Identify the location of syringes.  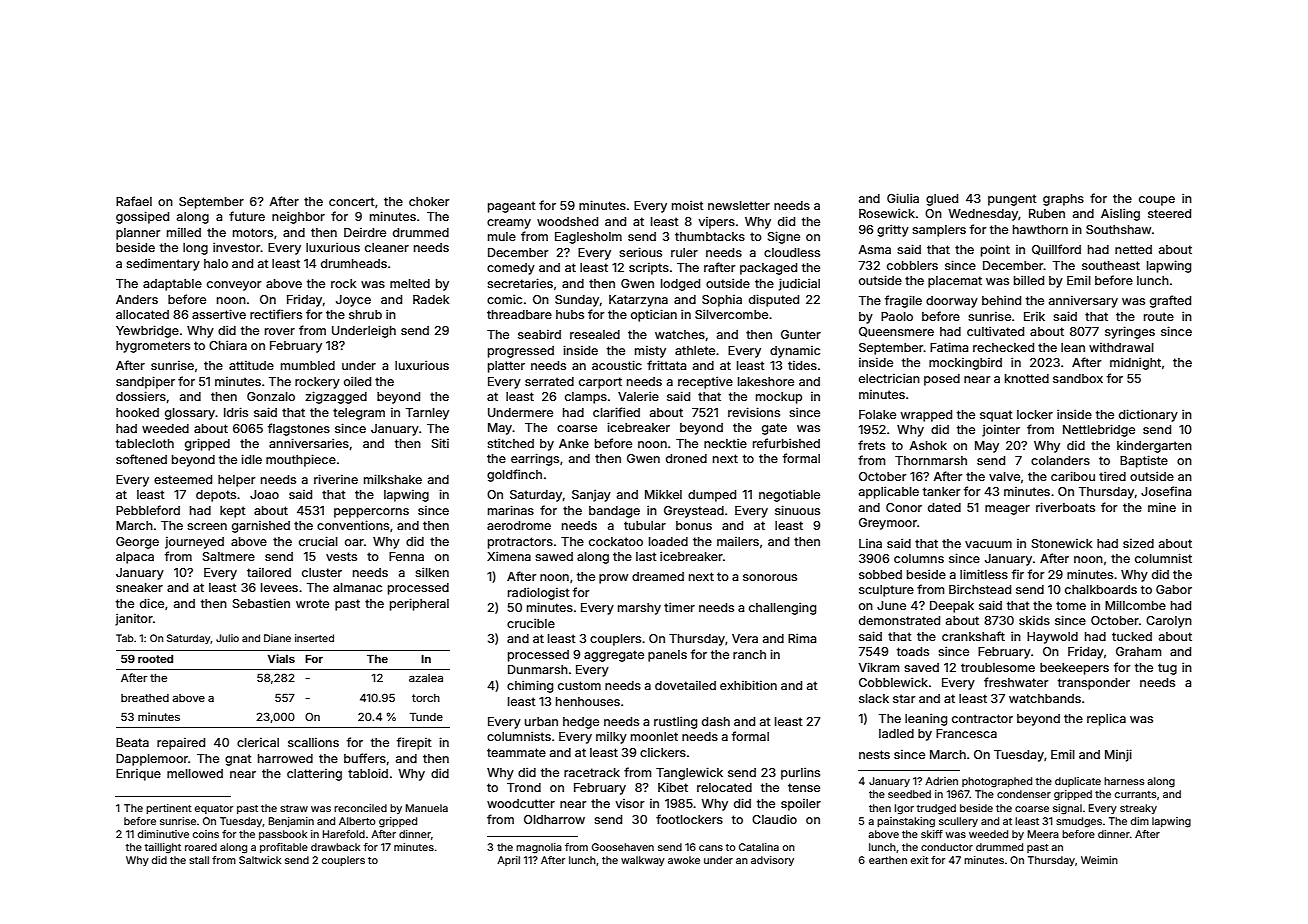
(1130, 332).
